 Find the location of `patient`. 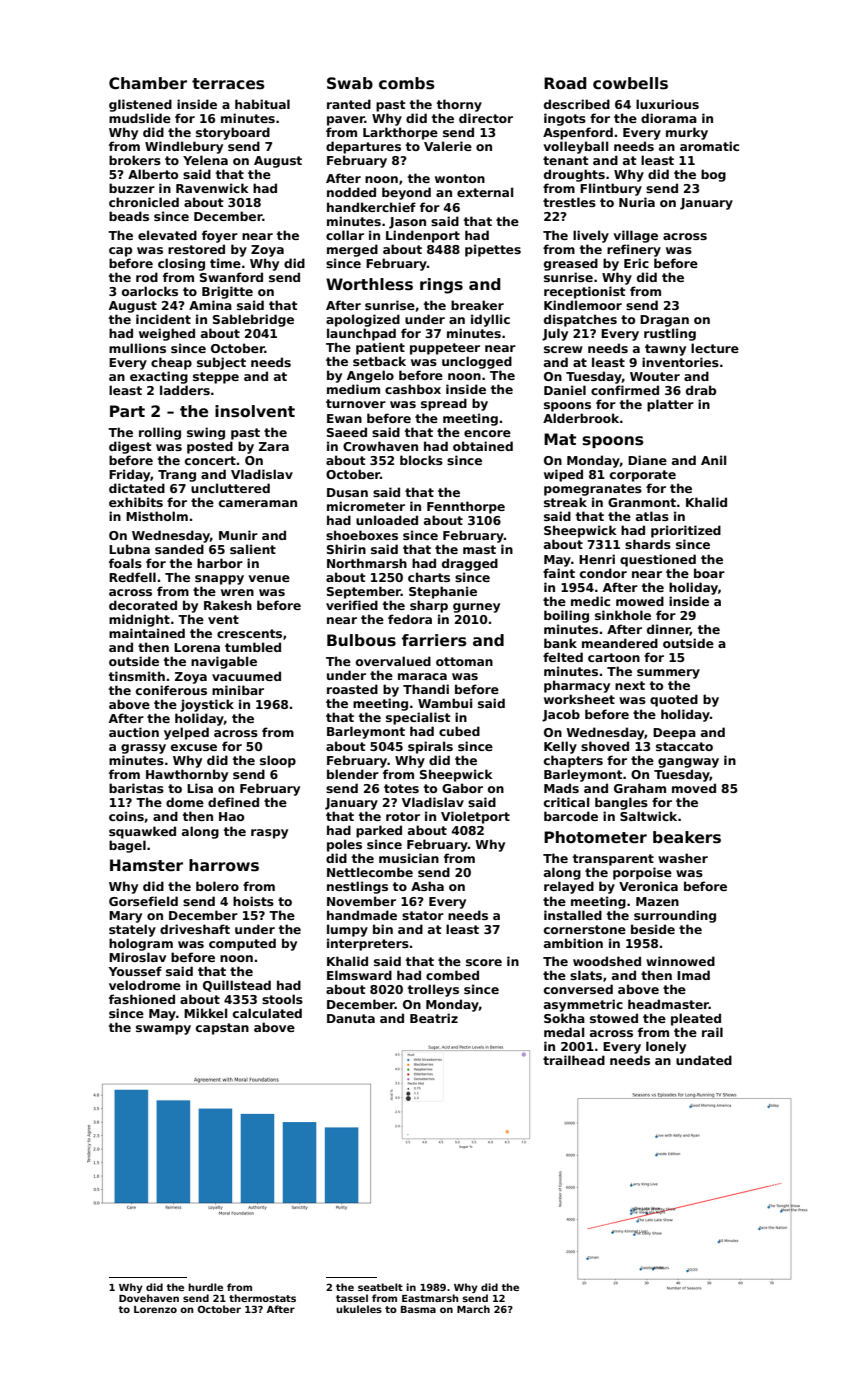

patient is located at coordinates (380, 348).
